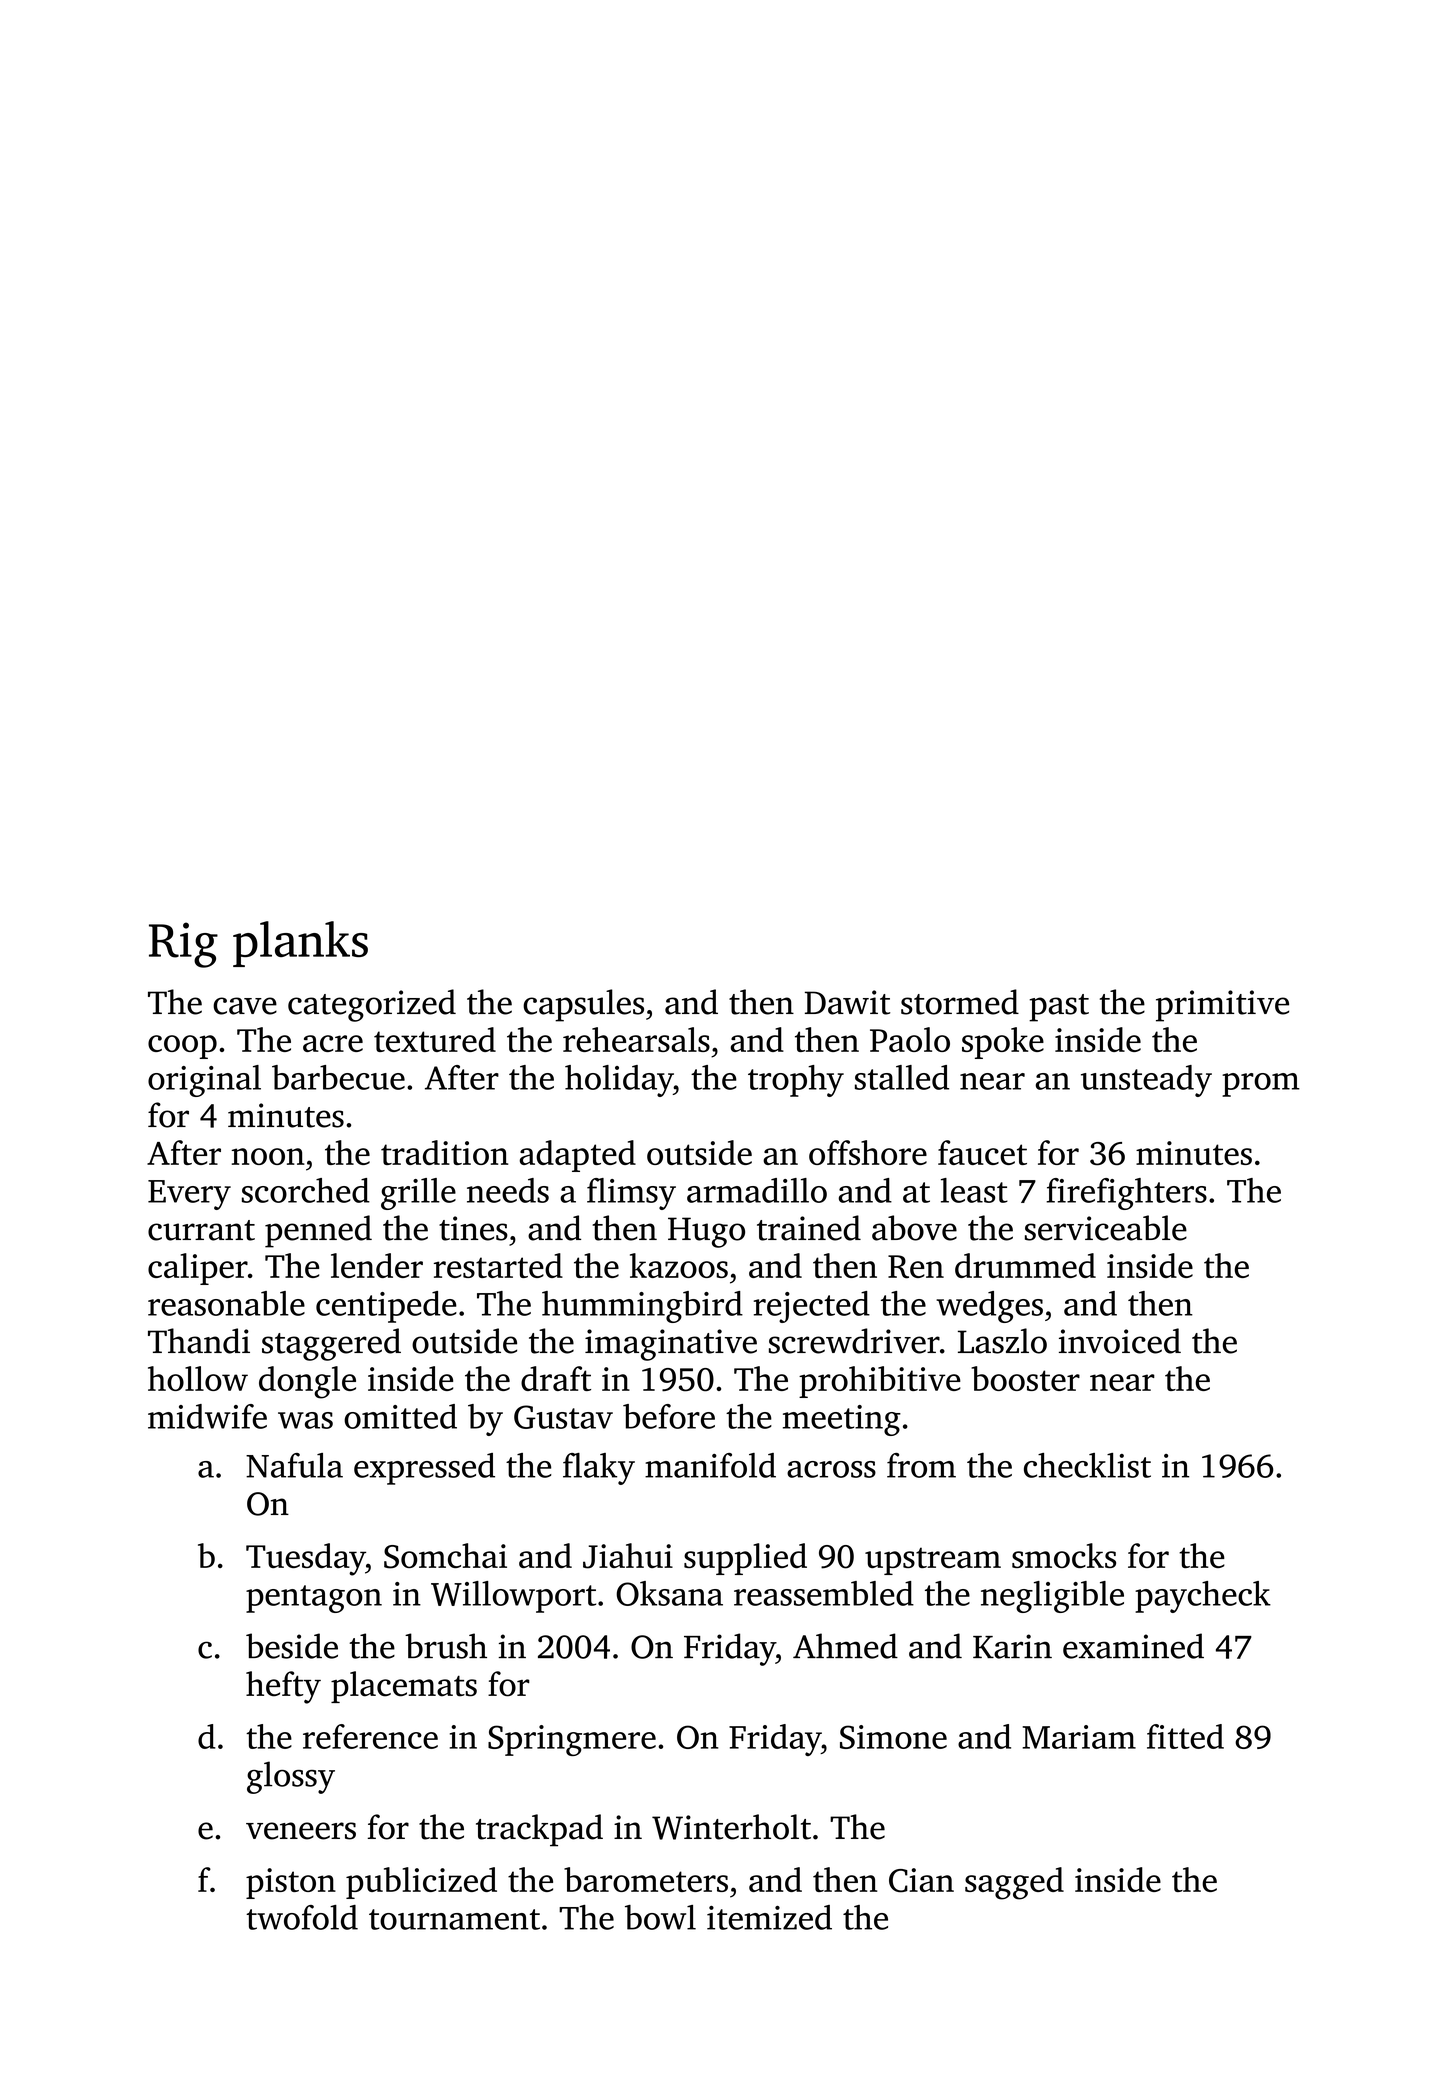  I want to click on invoiced, so click(1120, 1341).
